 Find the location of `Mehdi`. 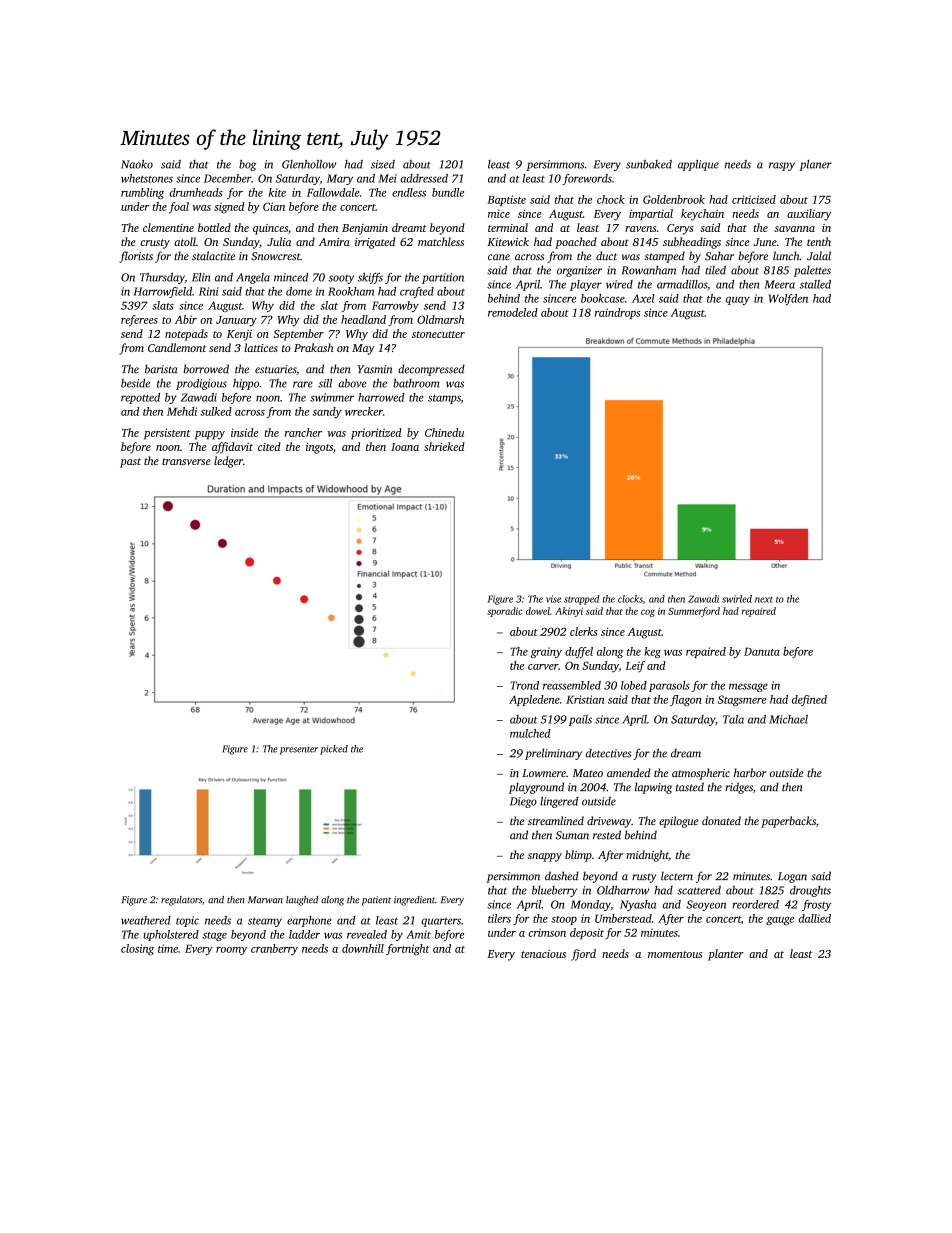

Mehdi is located at coordinates (182, 411).
